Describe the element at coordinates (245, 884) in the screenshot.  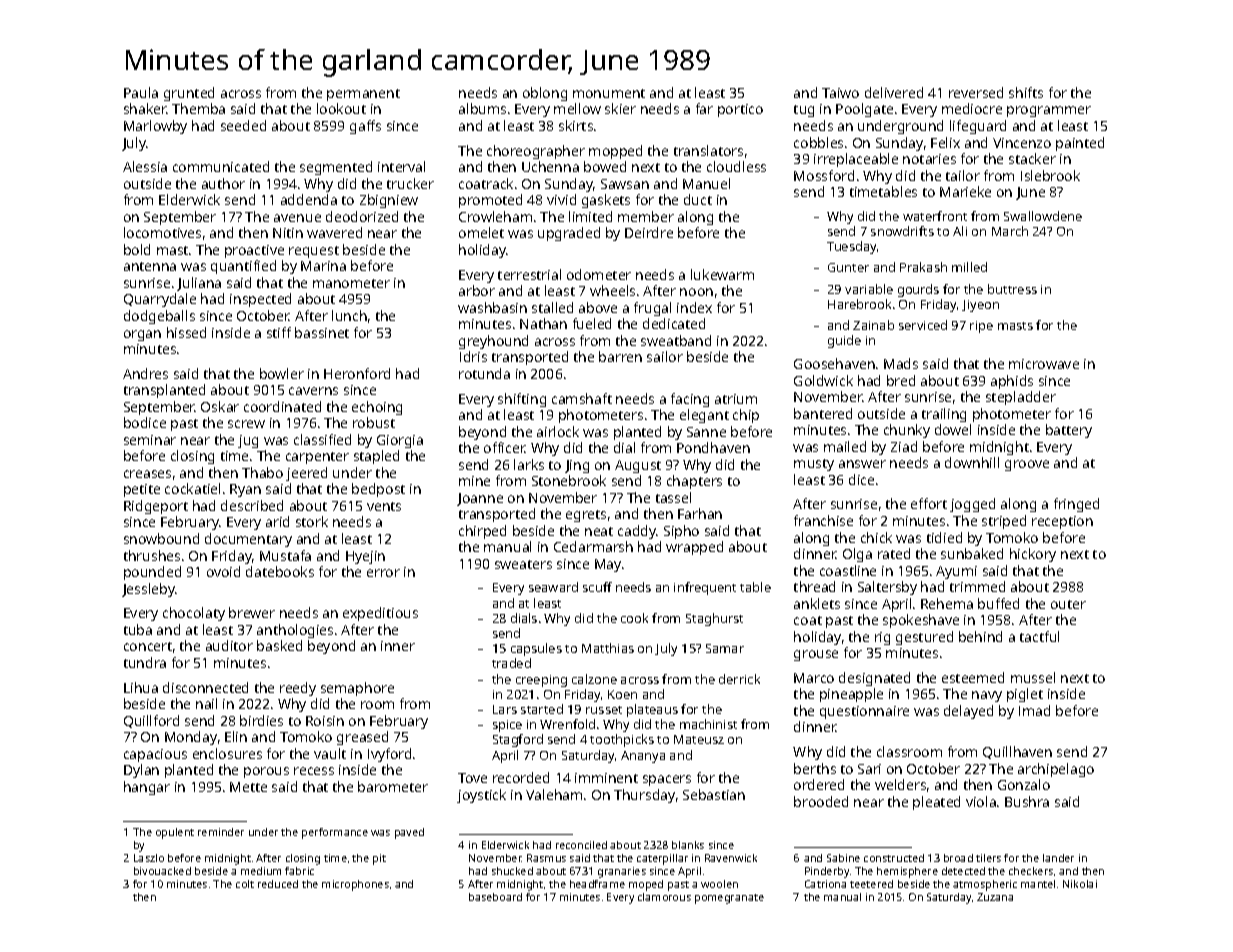
I see `colt` at that location.
